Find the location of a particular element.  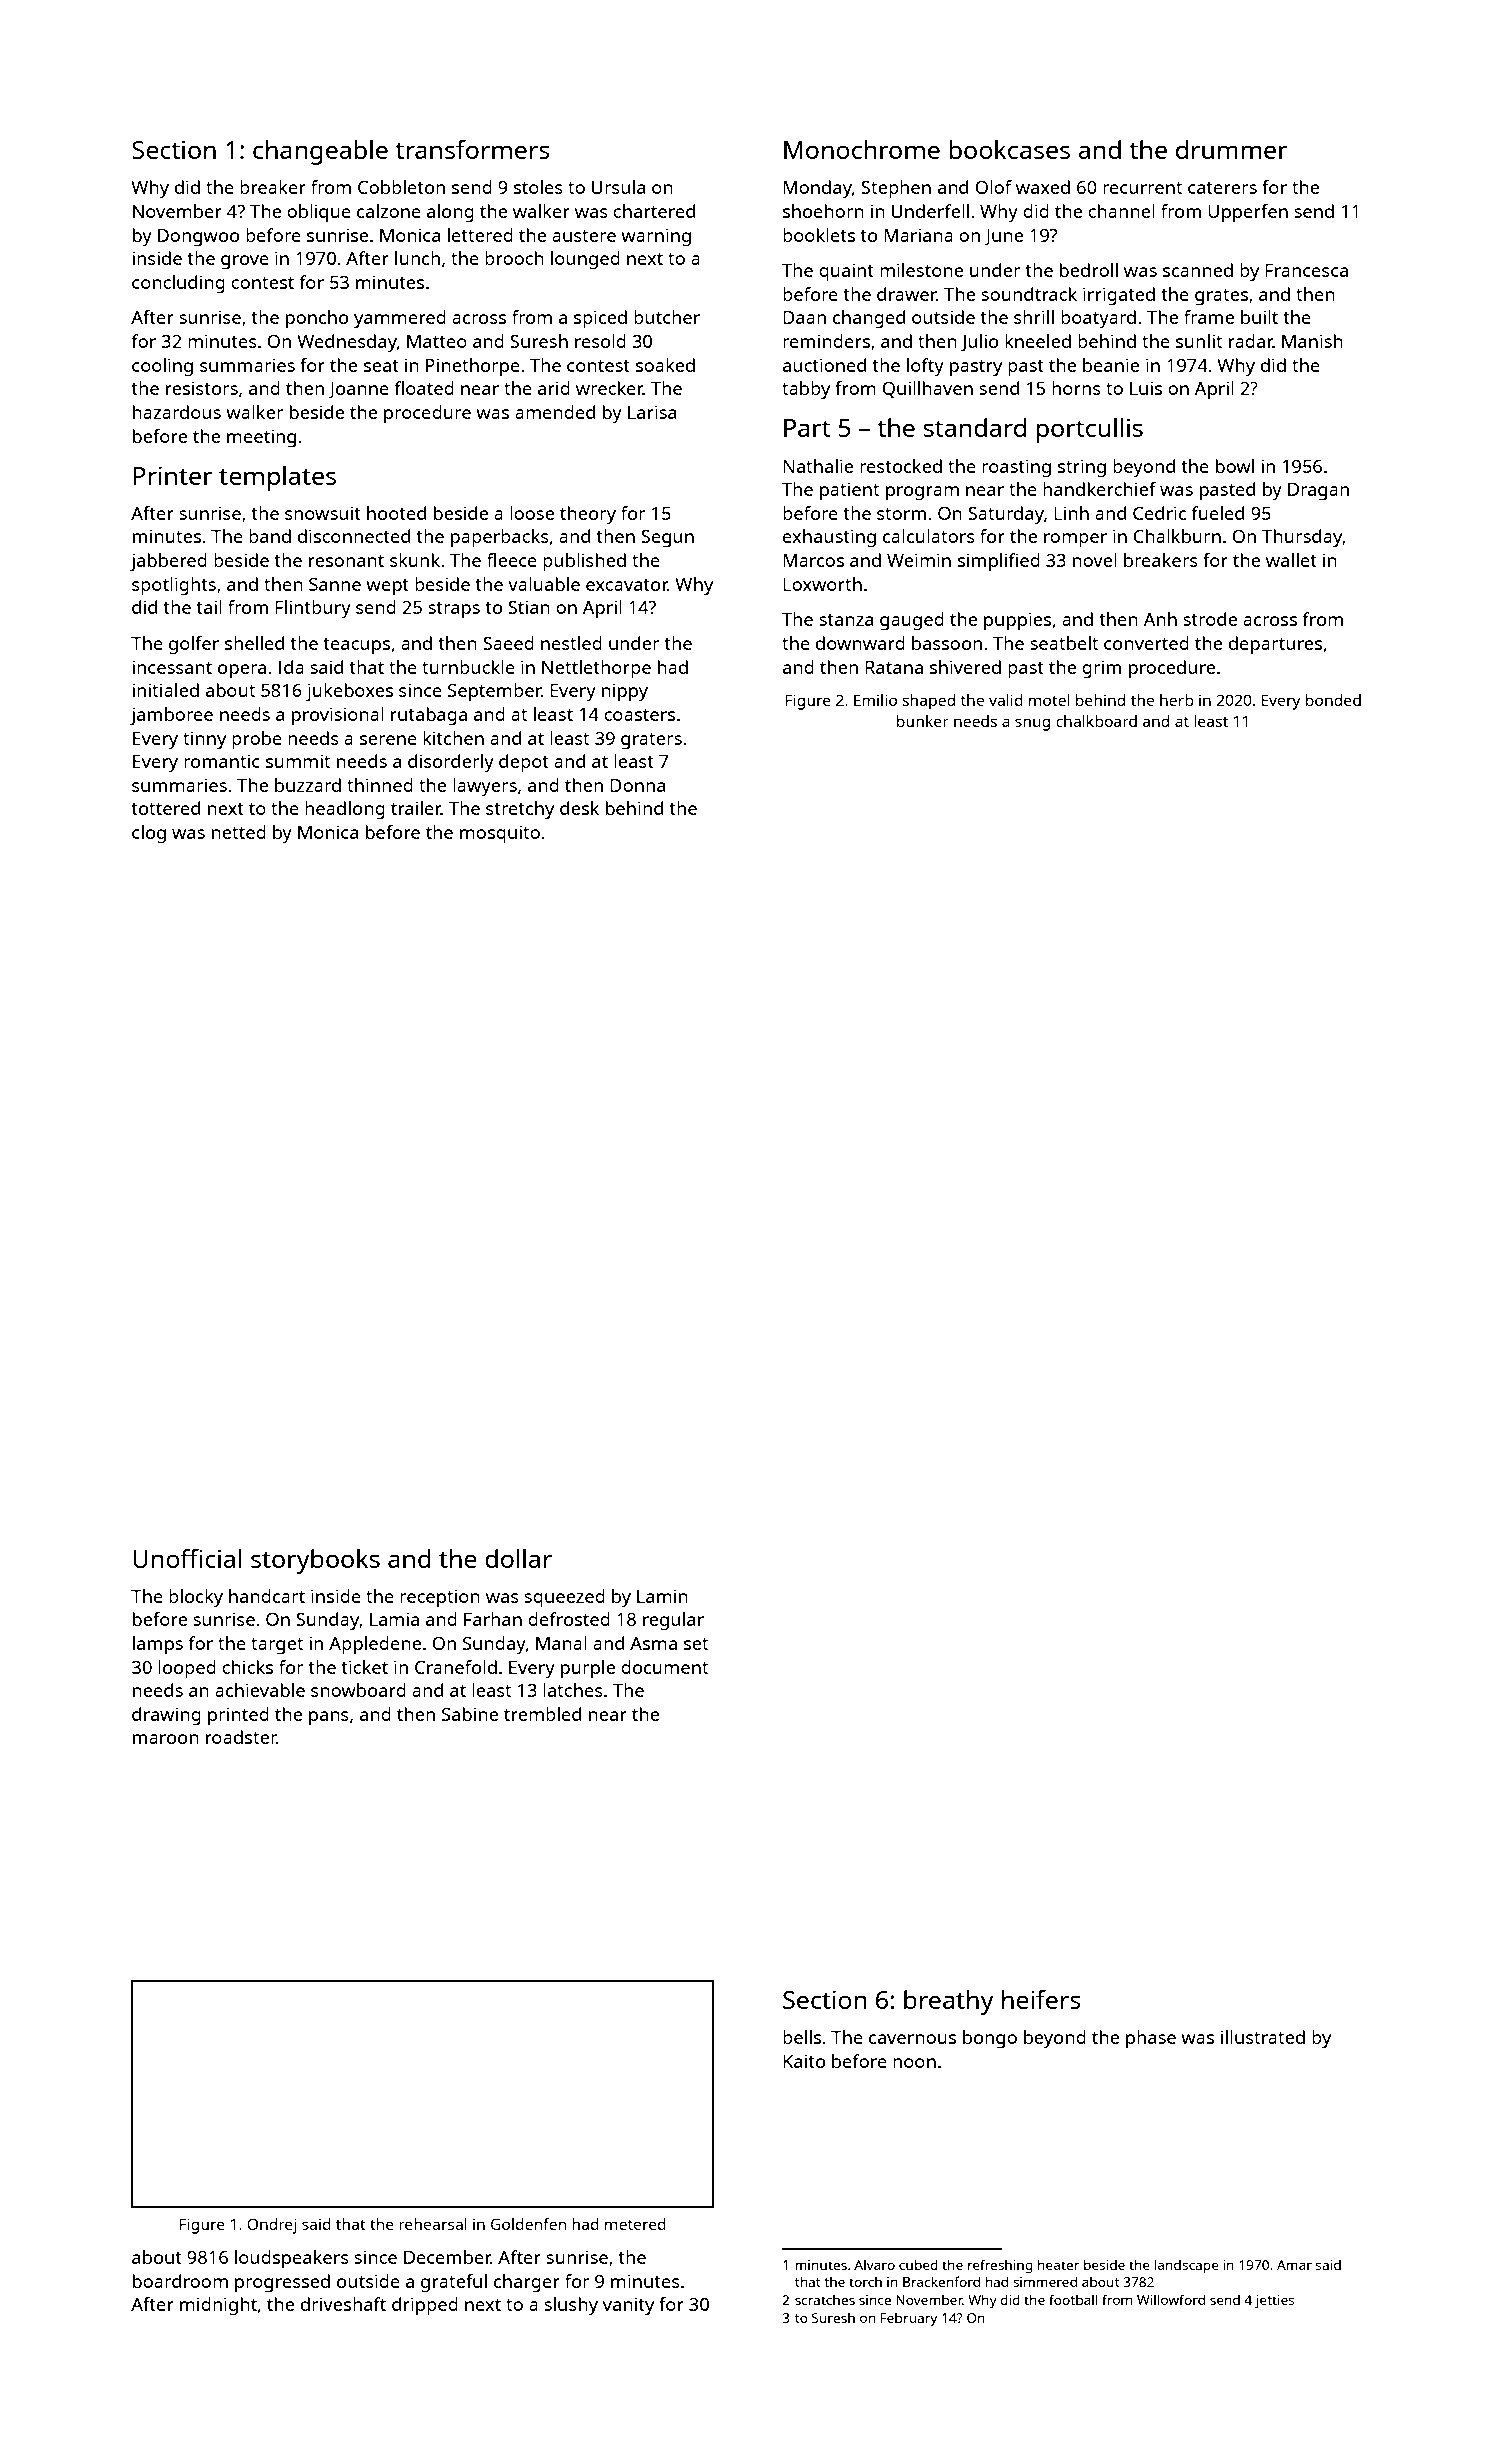

Ursula is located at coordinates (618, 187).
